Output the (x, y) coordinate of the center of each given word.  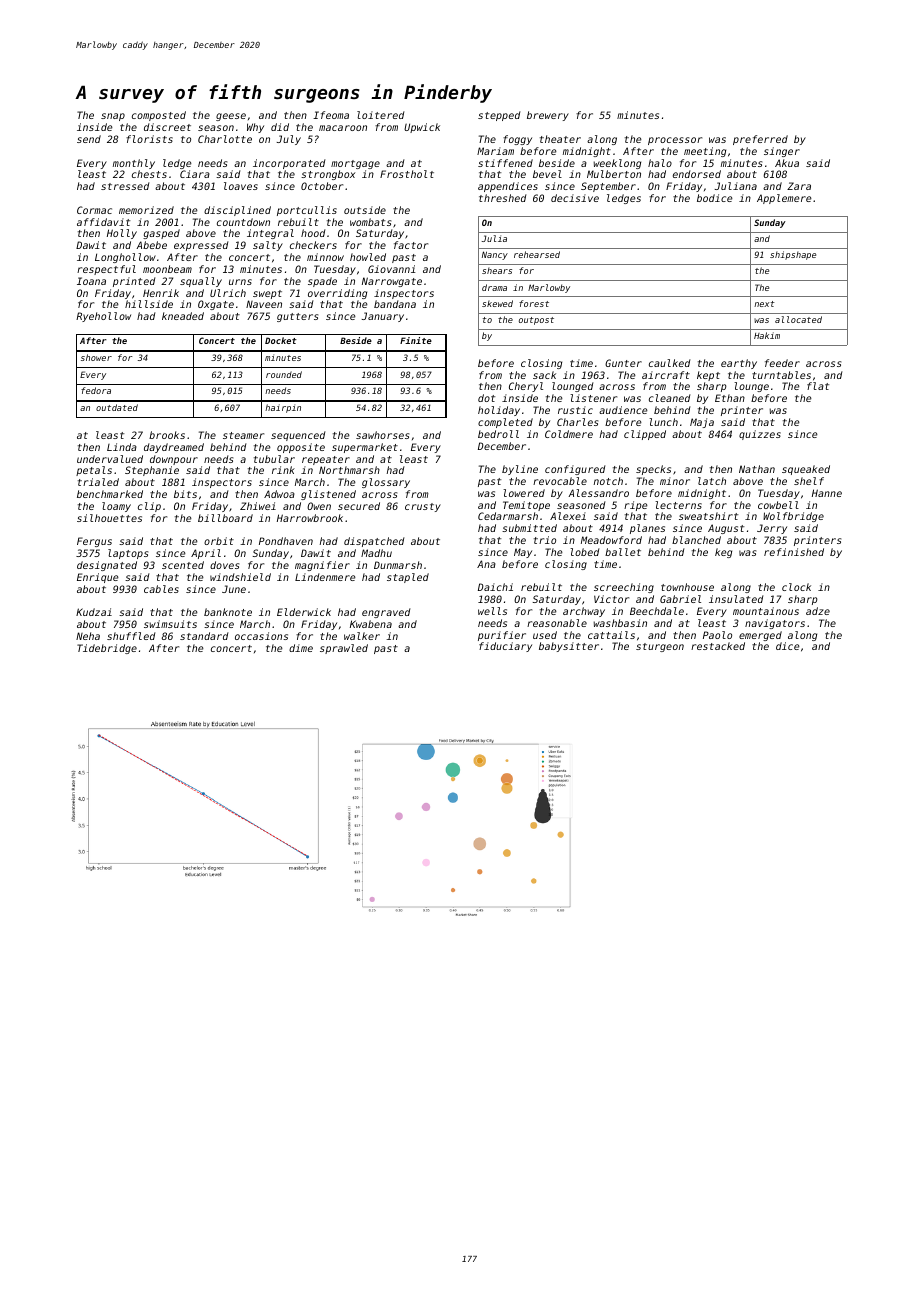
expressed (201, 246)
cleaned (669, 398)
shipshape (793, 255)
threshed (502, 198)
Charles (577, 422)
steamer (243, 435)
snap (113, 117)
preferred (760, 140)
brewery (548, 116)
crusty (423, 507)
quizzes (760, 435)
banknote (228, 612)
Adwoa (279, 494)
